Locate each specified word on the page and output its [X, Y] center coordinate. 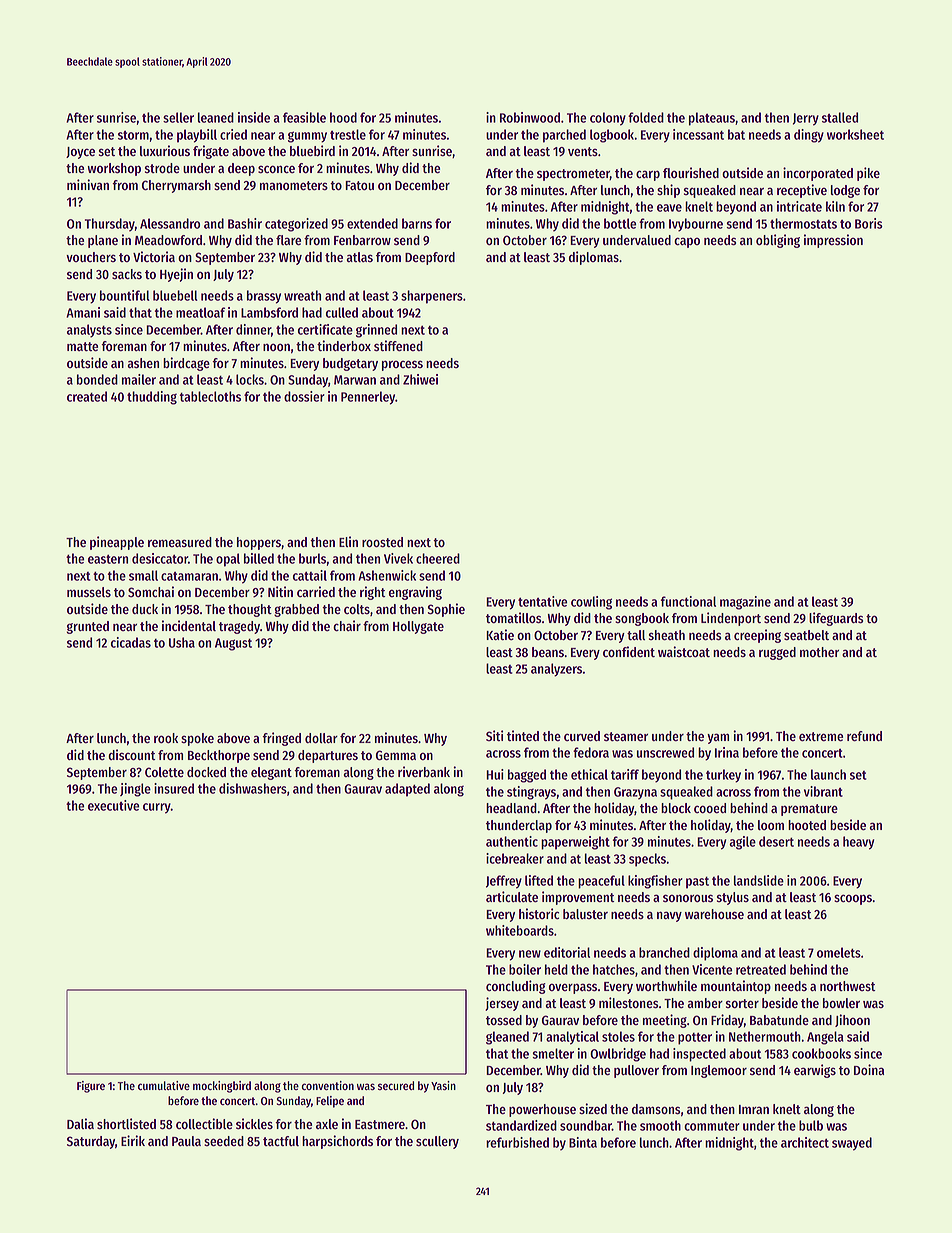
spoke [197, 739]
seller [178, 117]
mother [819, 652]
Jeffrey [504, 882]
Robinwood [530, 117]
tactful [281, 1141]
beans [548, 652]
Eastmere [380, 1124]
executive [113, 805]
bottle [620, 223]
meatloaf [200, 312]
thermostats [803, 223]
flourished [691, 173]
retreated [761, 969]
